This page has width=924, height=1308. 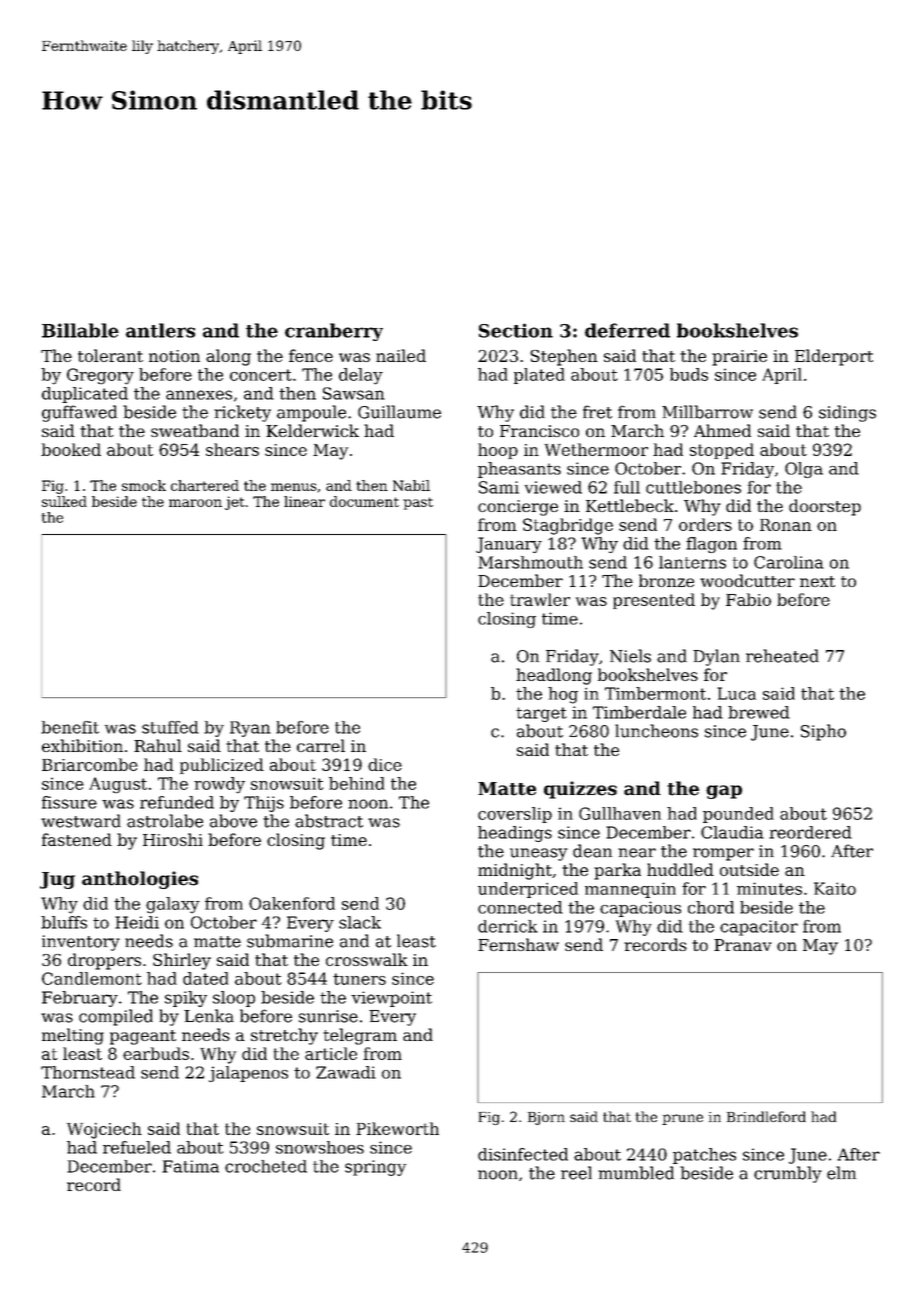 I want to click on Section, so click(x=516, y=330).
